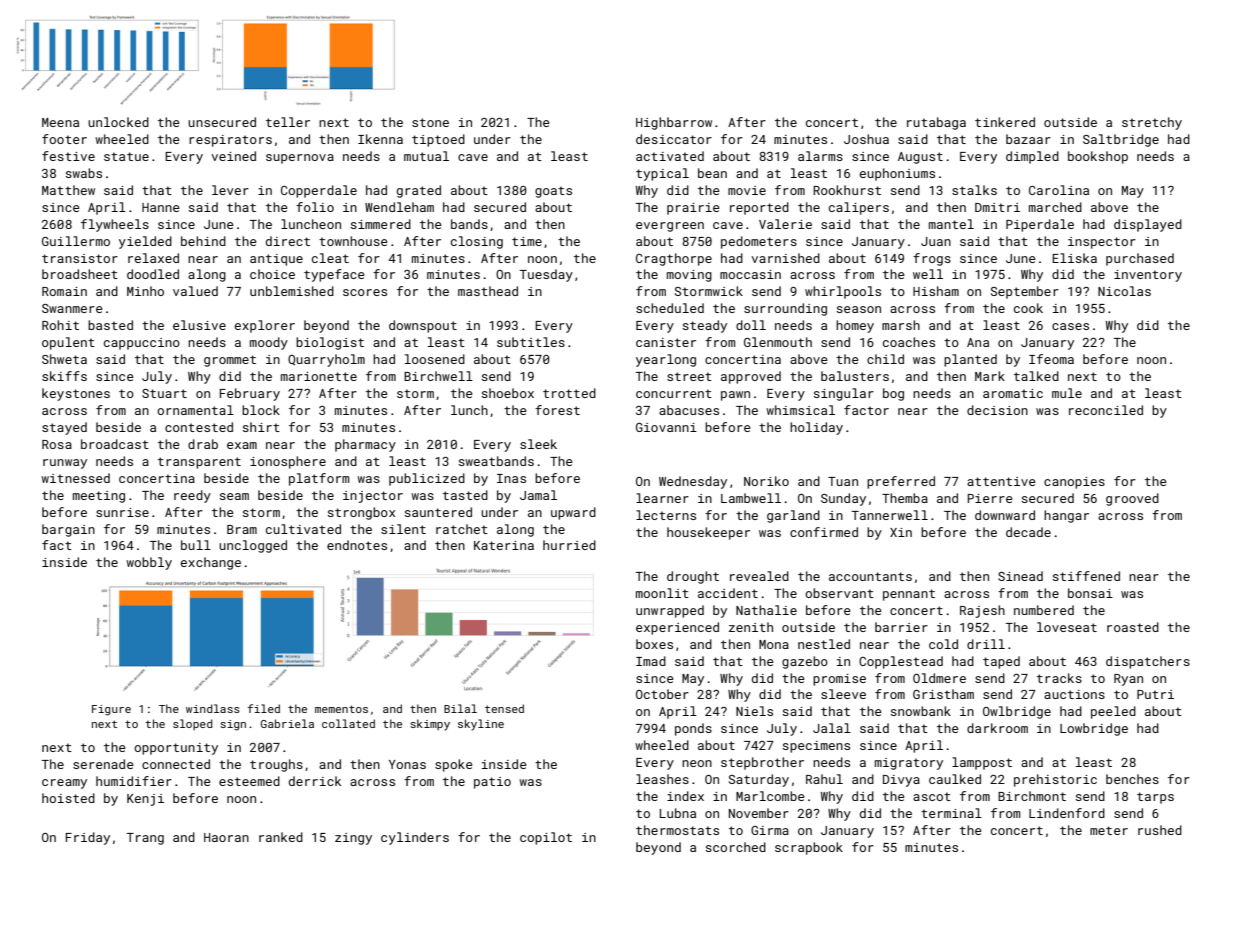  I want to click on ornamental, so click(195, 410).
